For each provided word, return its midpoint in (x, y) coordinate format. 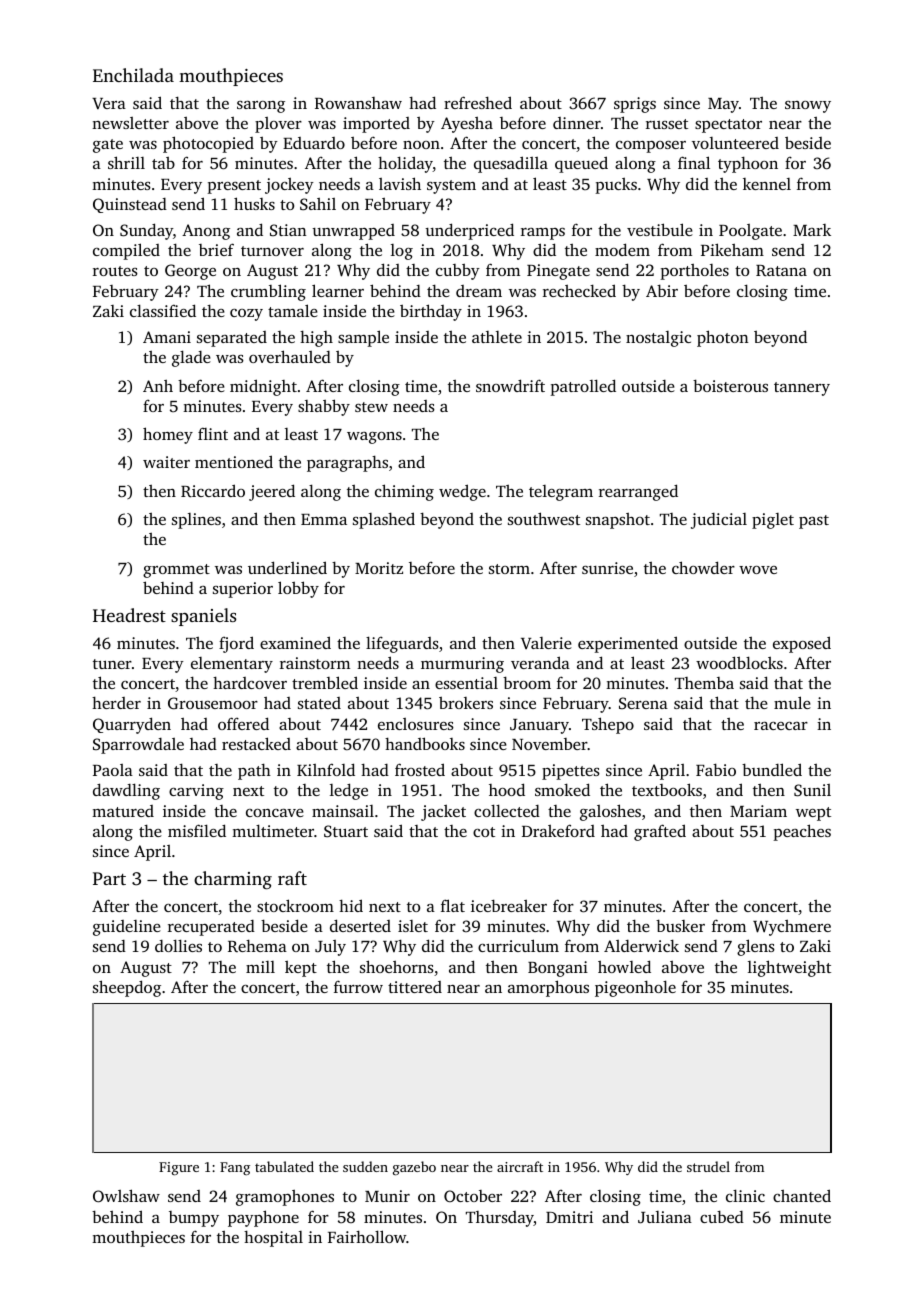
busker (680, 925)
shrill (126, 162)
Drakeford (558, 830)
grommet (176, 571)
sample (363, 338)
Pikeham (732, 249)
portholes (694, 272)
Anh (158, 386)
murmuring (462, 665)
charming (233, 880)
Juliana (665, 1217)
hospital (273, 1239)
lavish (400, 183)
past (814, 522)
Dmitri (569, 1217)
